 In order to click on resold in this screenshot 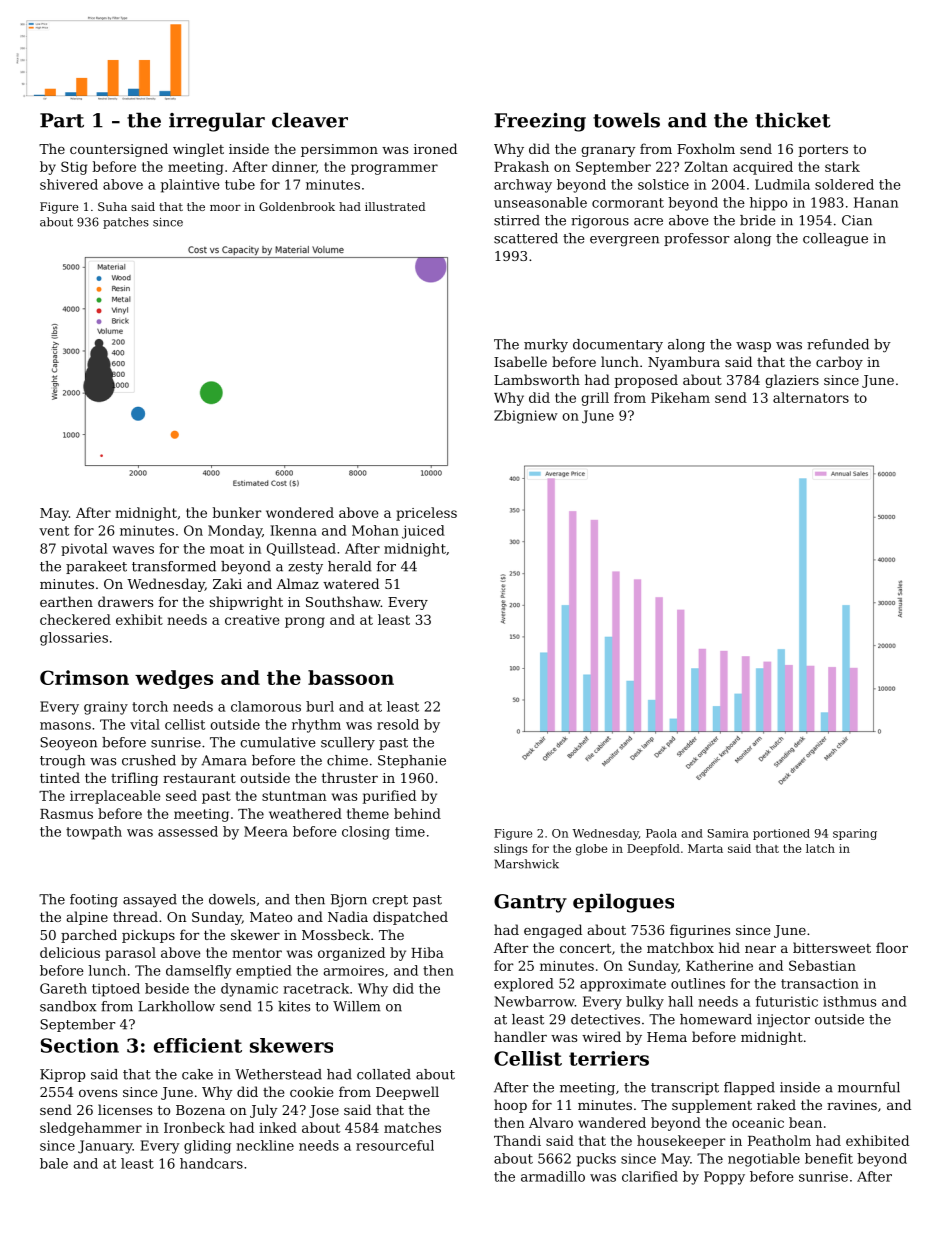, I will do `click(398, 724)`.
